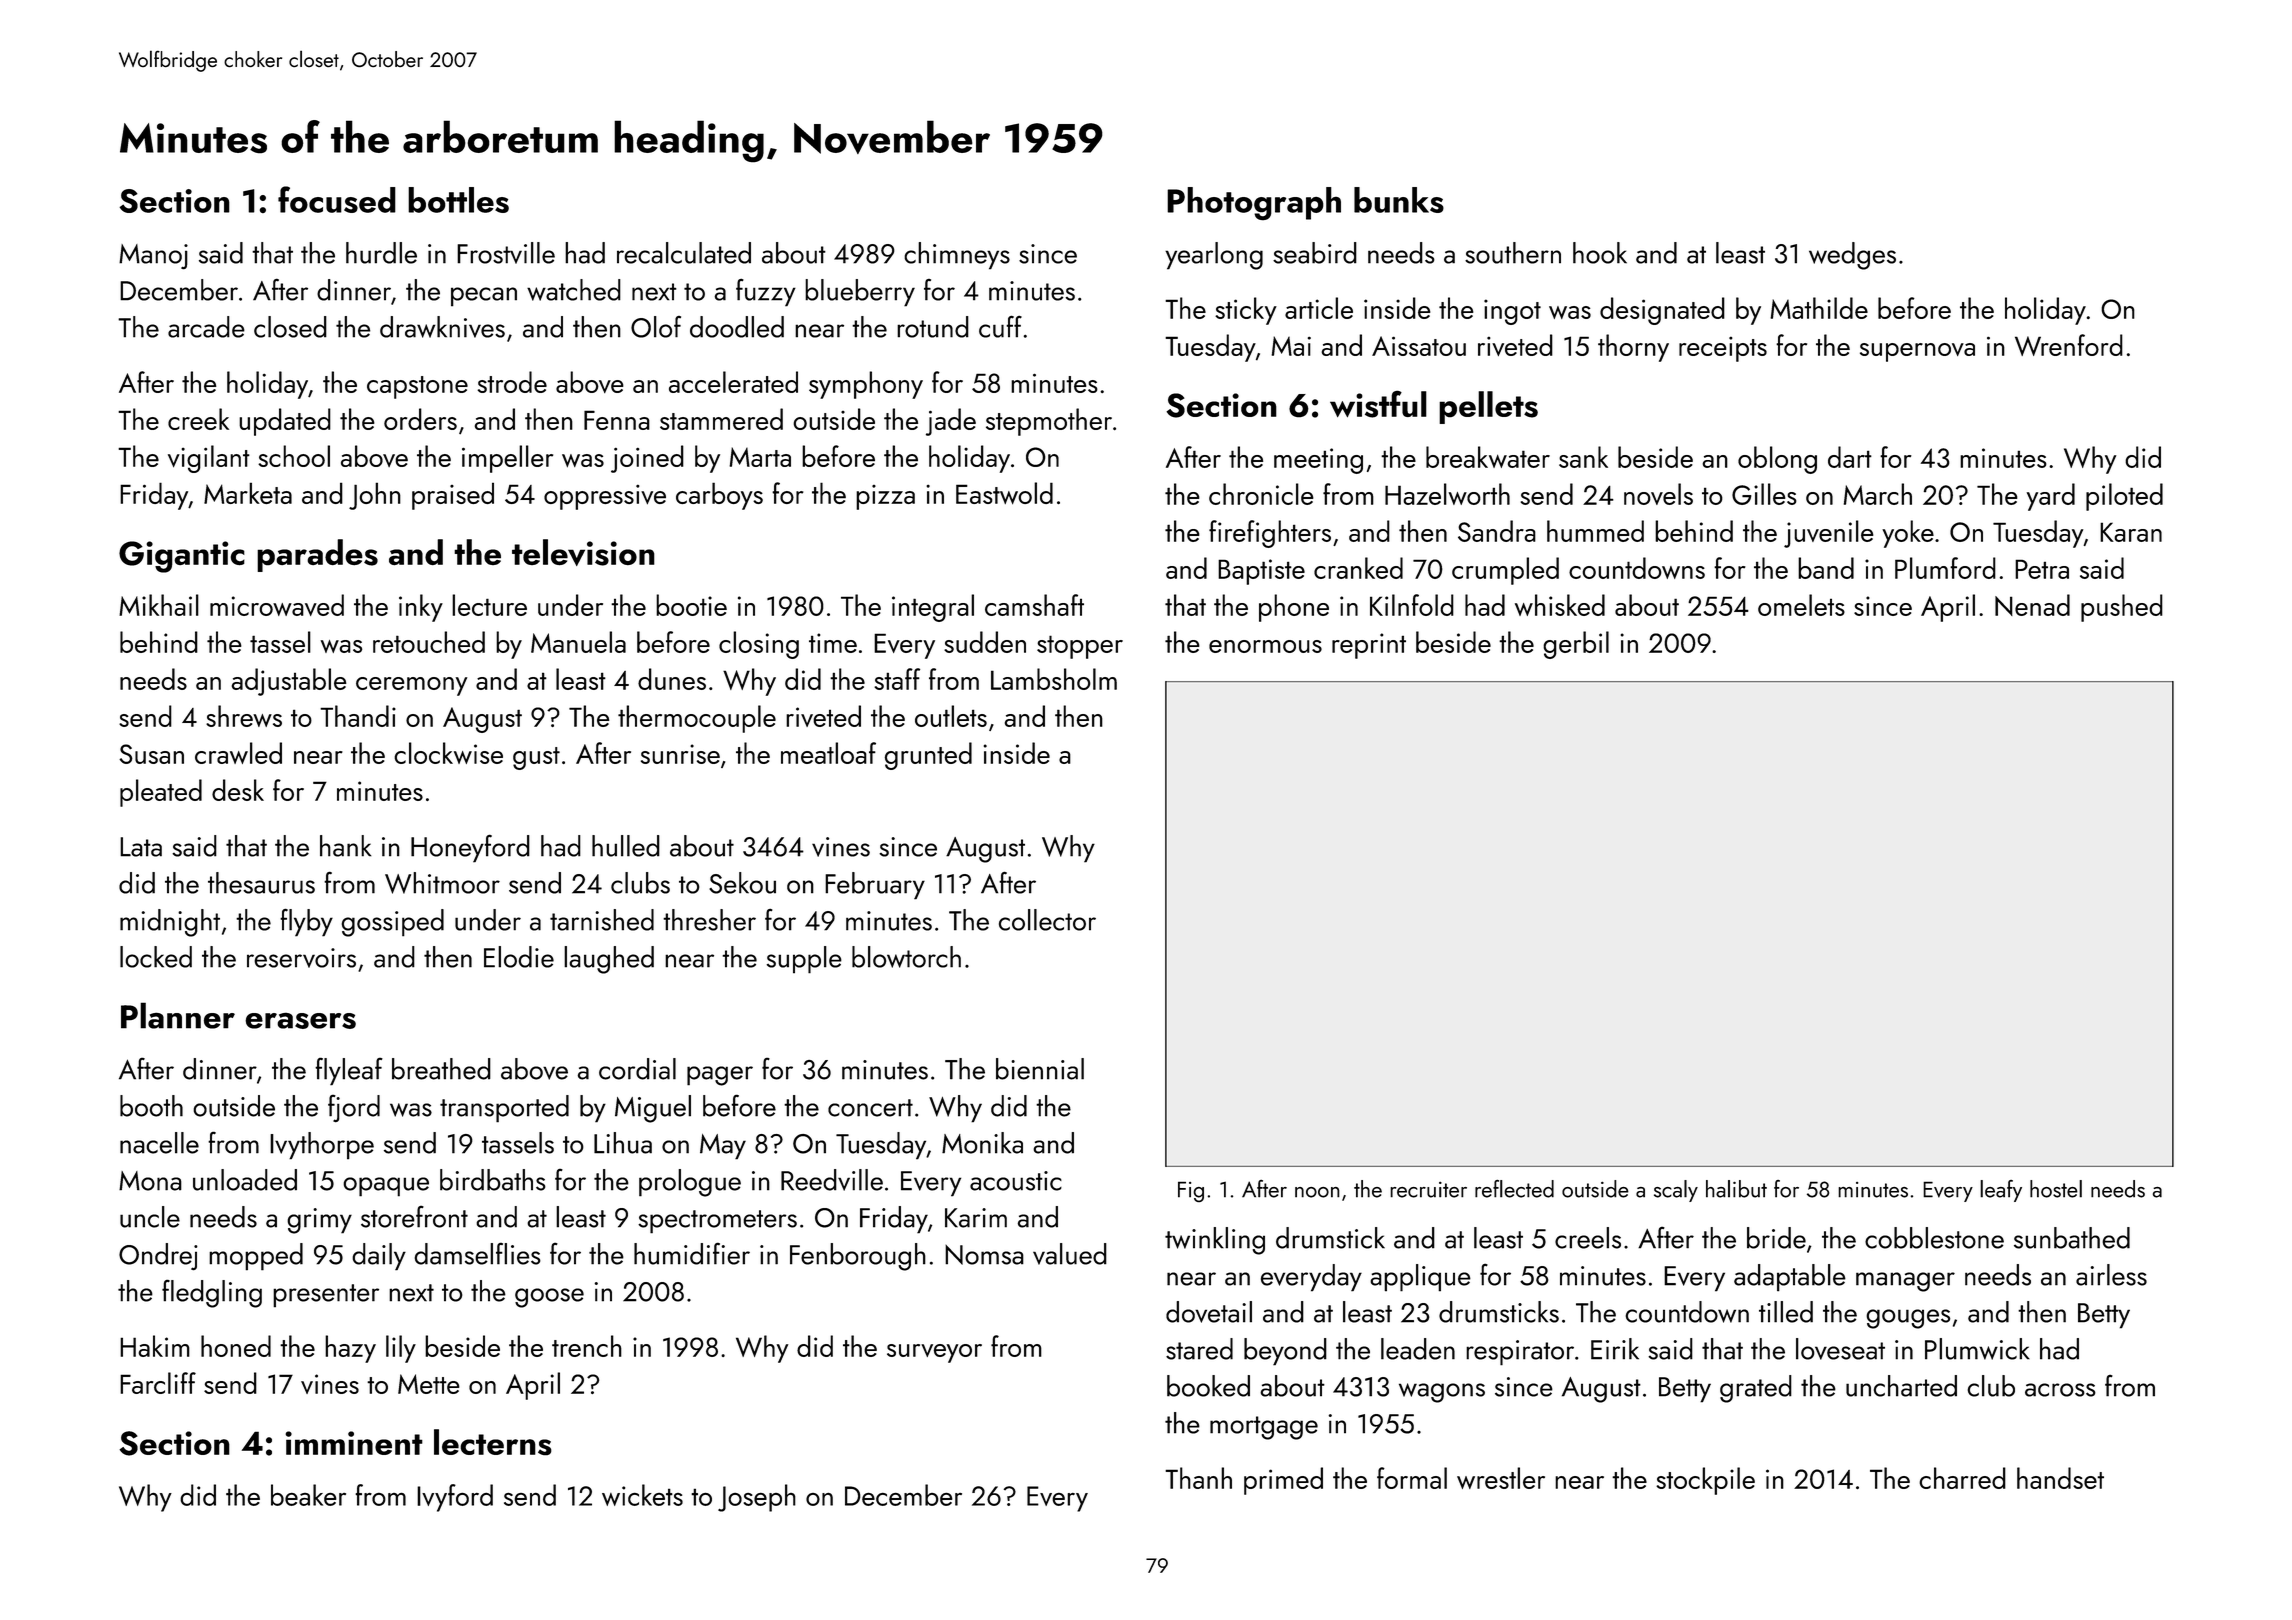 The image size is (2292, 1620). What do you see at coordinates (928, 756) in the image?
I see `grunted` at bounding box center [928, 756].
